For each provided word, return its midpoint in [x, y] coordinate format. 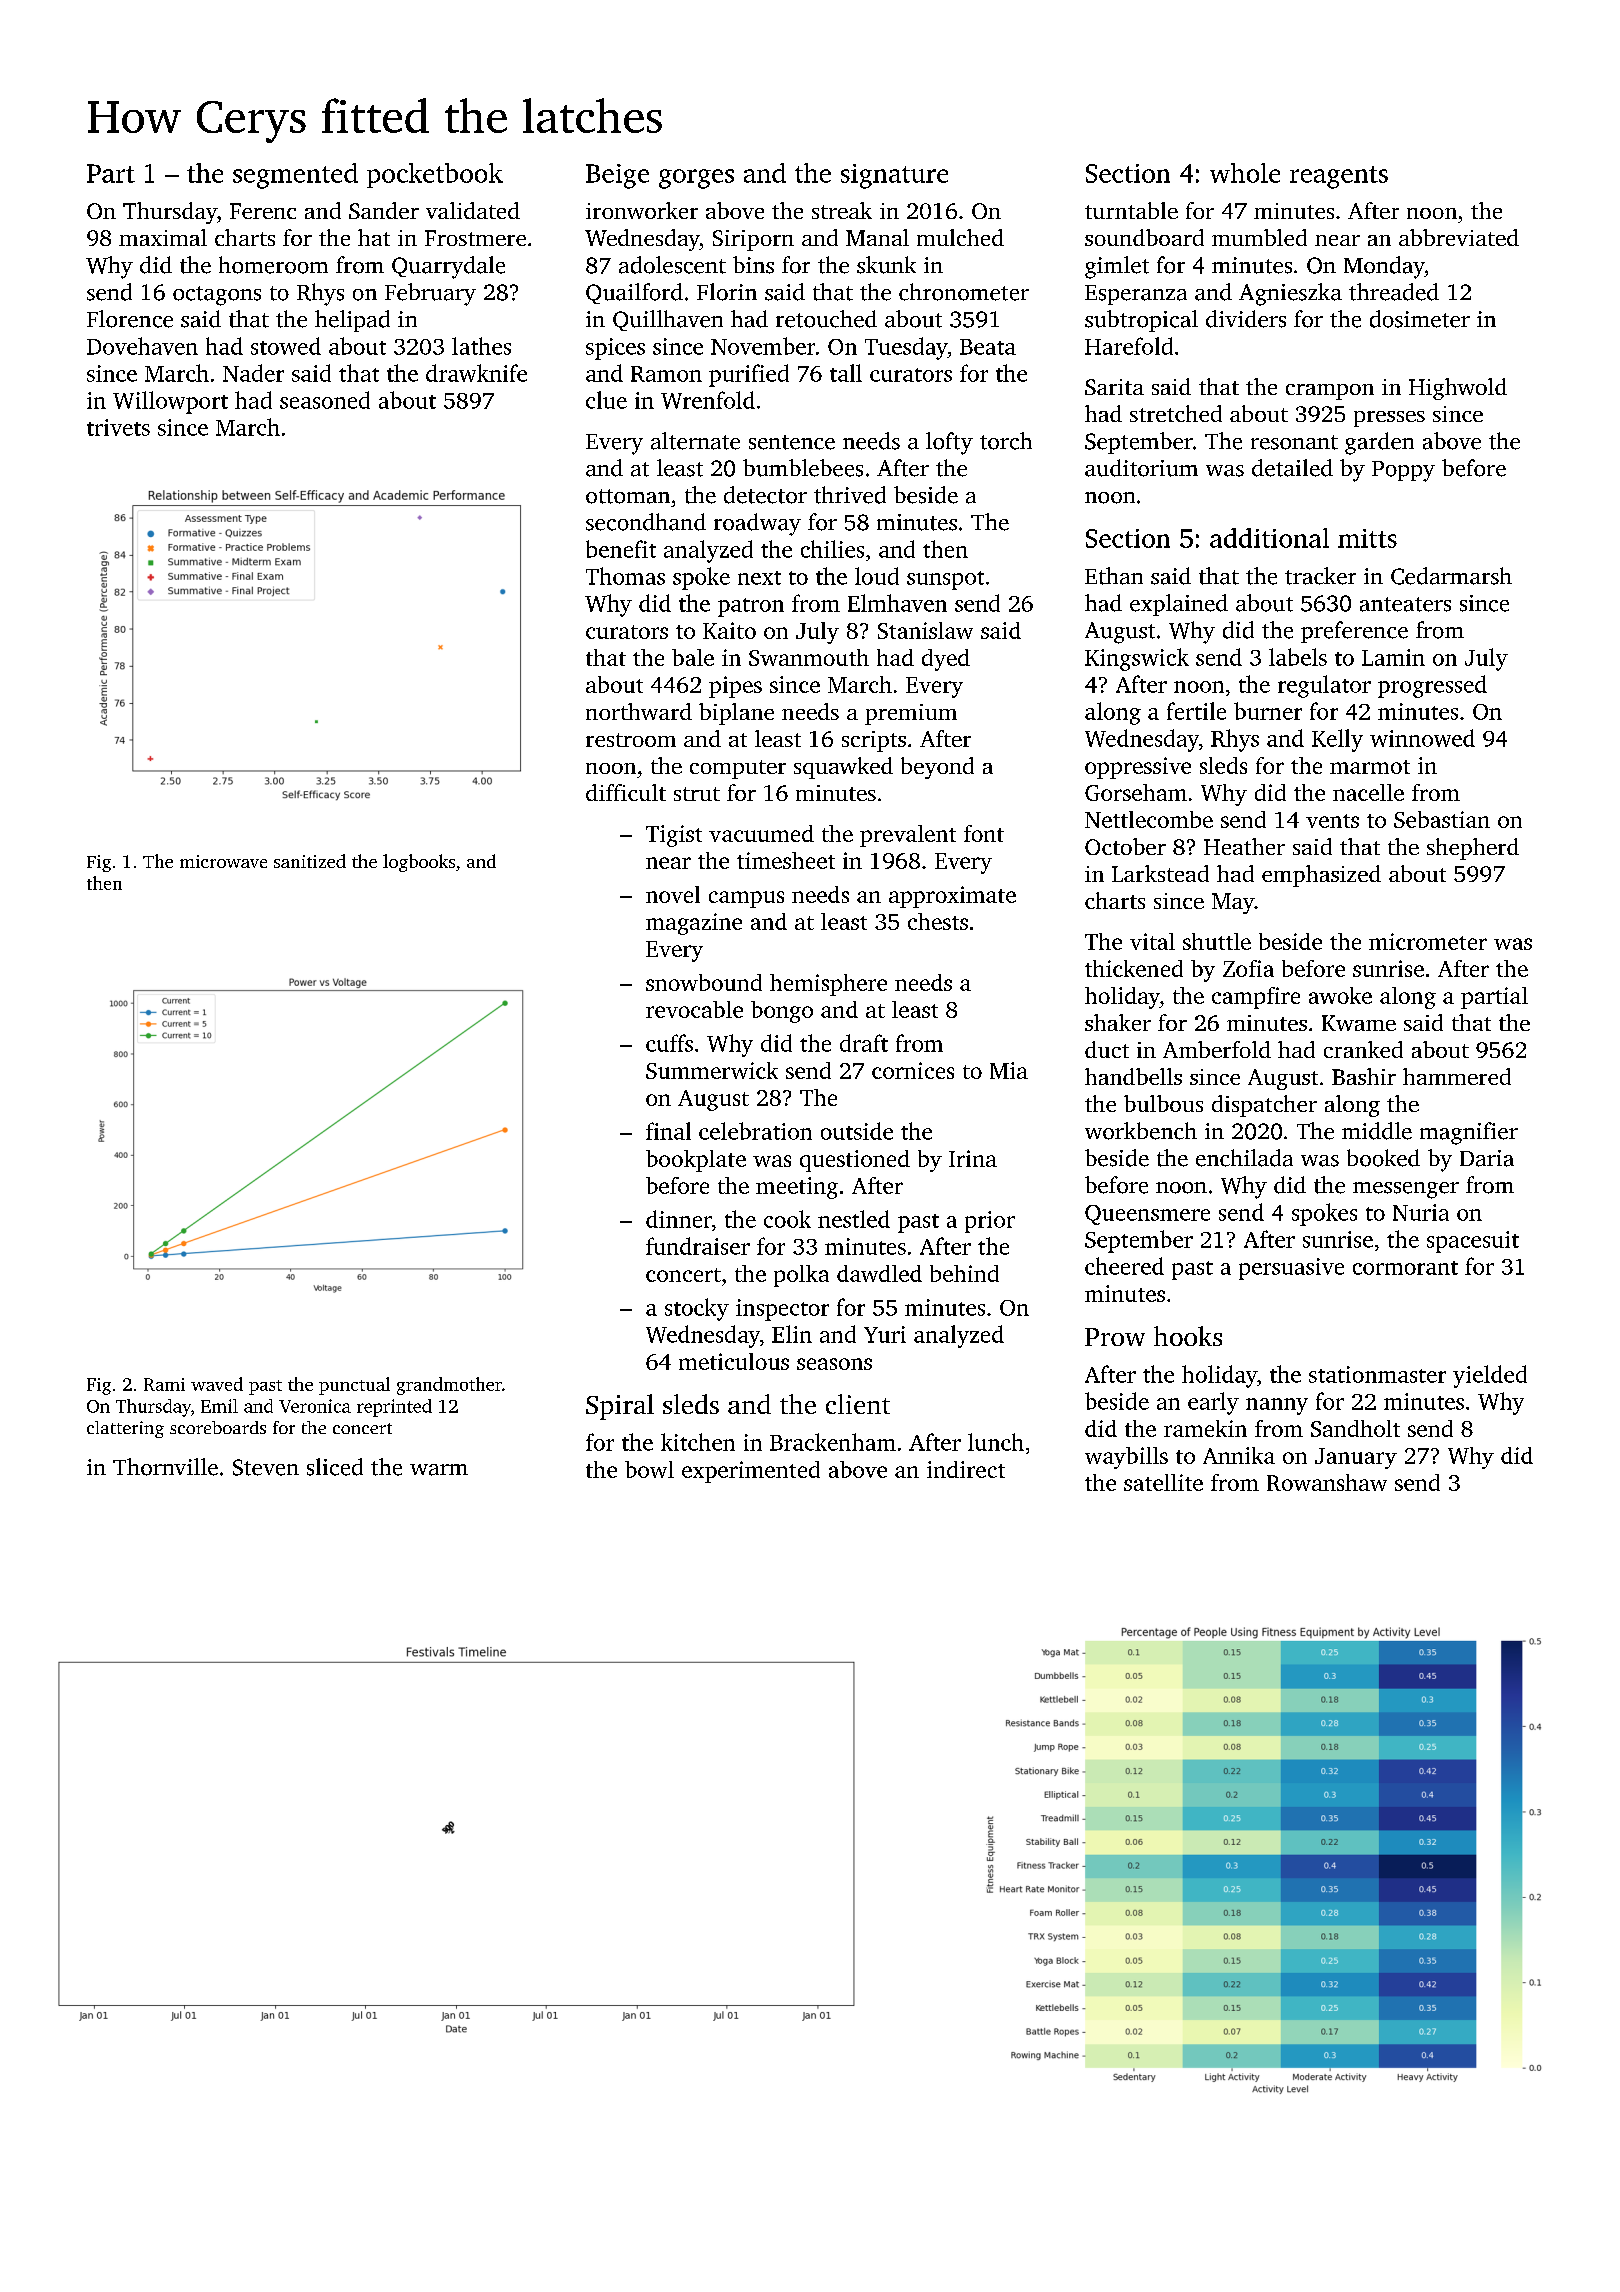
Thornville [165, 1467]
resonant [1294, 442]
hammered [1457, 1076]
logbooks [419, 863]
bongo [782, 1012]
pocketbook [435, 175]
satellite [1163, 1482]
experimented [751, 1472]
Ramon [666, 374]
